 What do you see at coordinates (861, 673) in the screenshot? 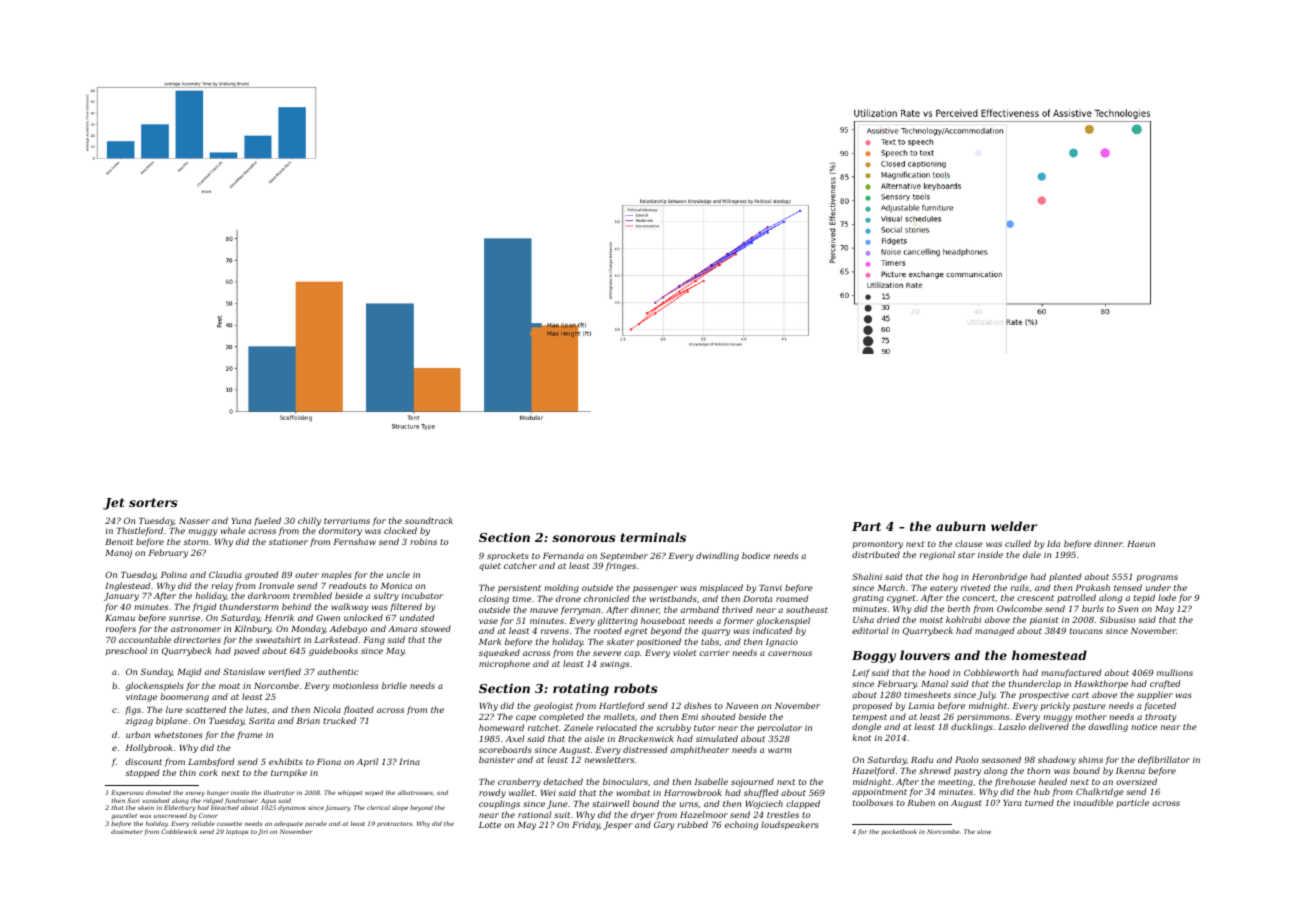
I see `Leif` at bounding box center [861, 673].
